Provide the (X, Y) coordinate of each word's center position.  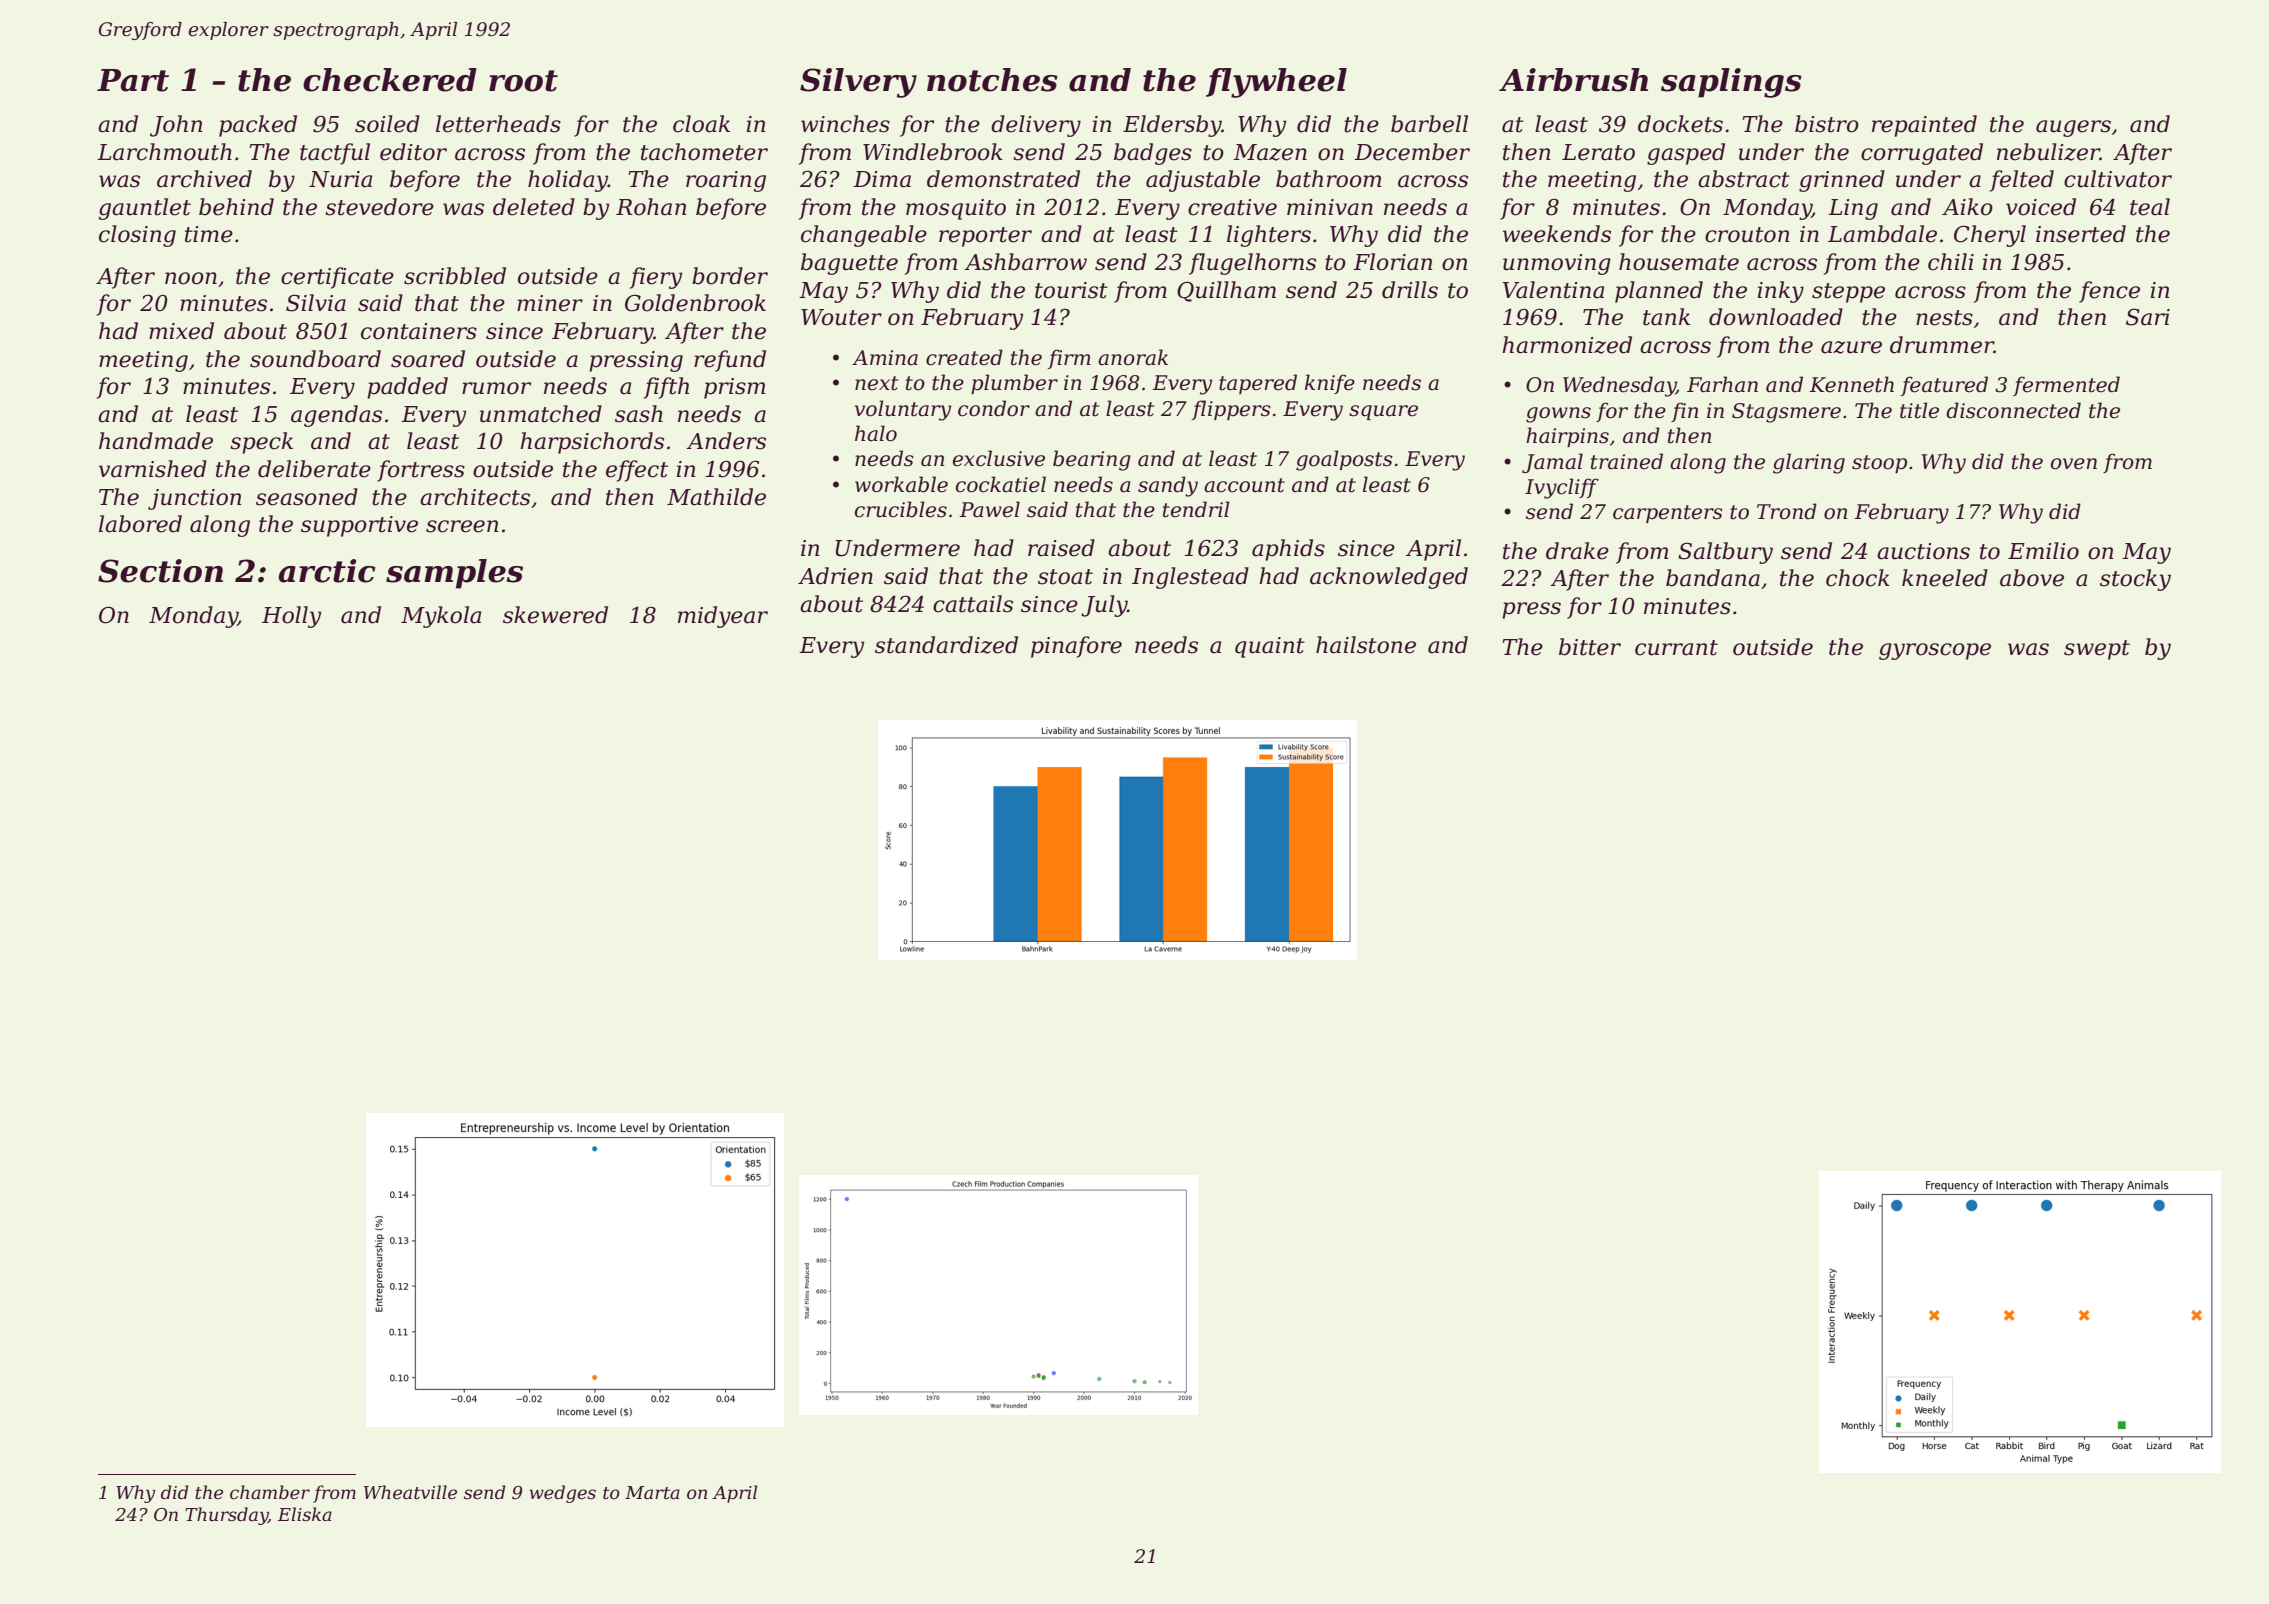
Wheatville (410, 1492)
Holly (291, 617)
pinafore (1076, 647)
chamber (270, 1492)
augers (2073, 128)
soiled (387, 124)
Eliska (304, 1514)
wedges (563, 1494)
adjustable (1203, 181)
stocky (2135, 580)
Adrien (835, 576)
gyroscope (1935, 651)
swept (2097, 650)
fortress (421, 471)
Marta (652, 1492)
